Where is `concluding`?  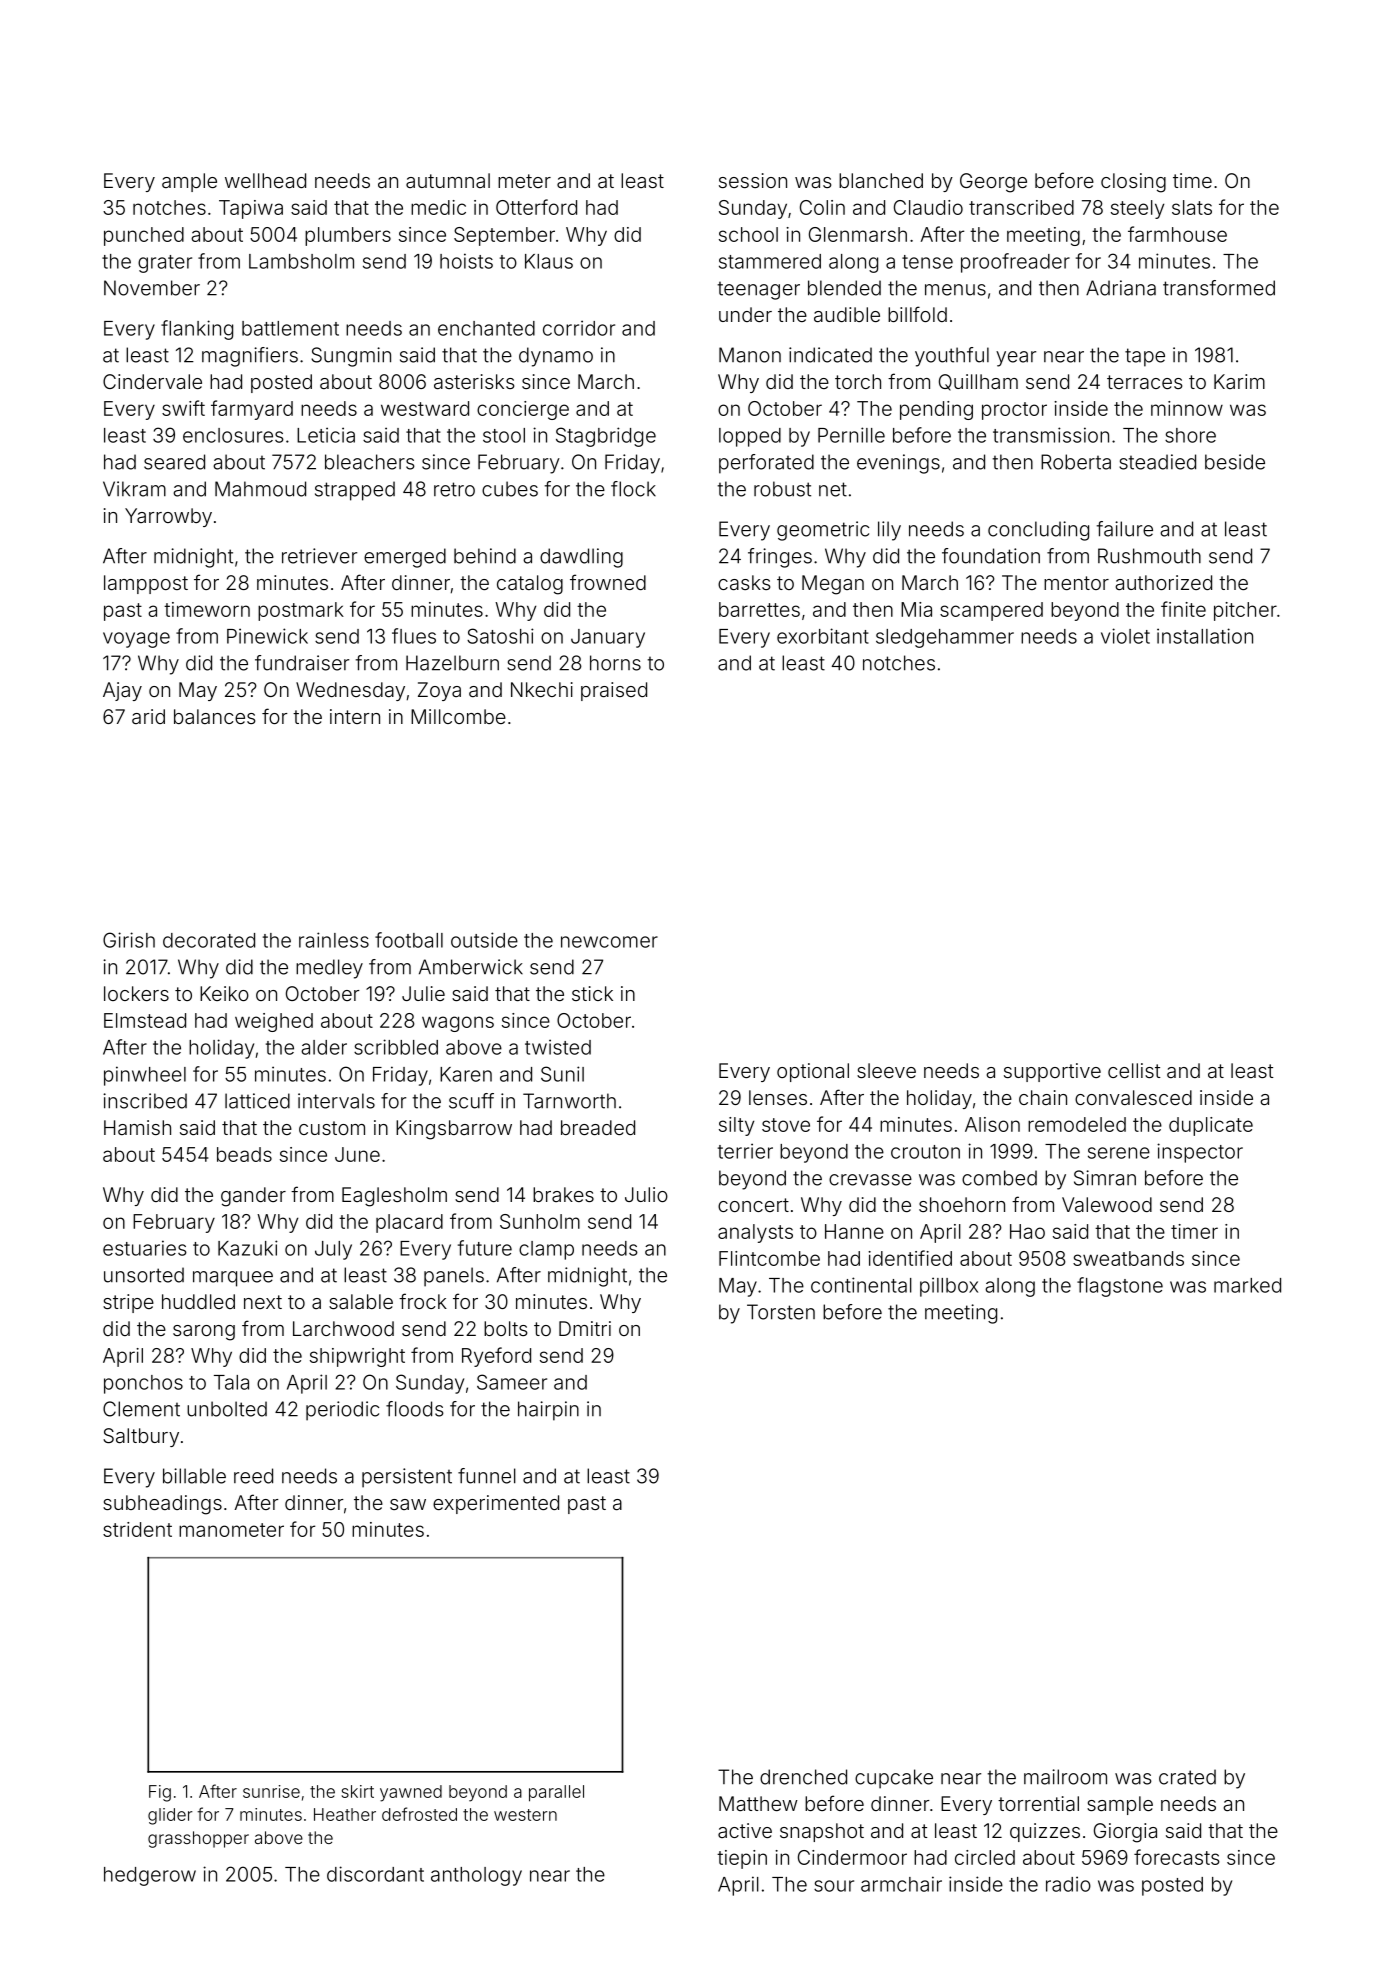
concluding is located at coordinates (1038, 531).
